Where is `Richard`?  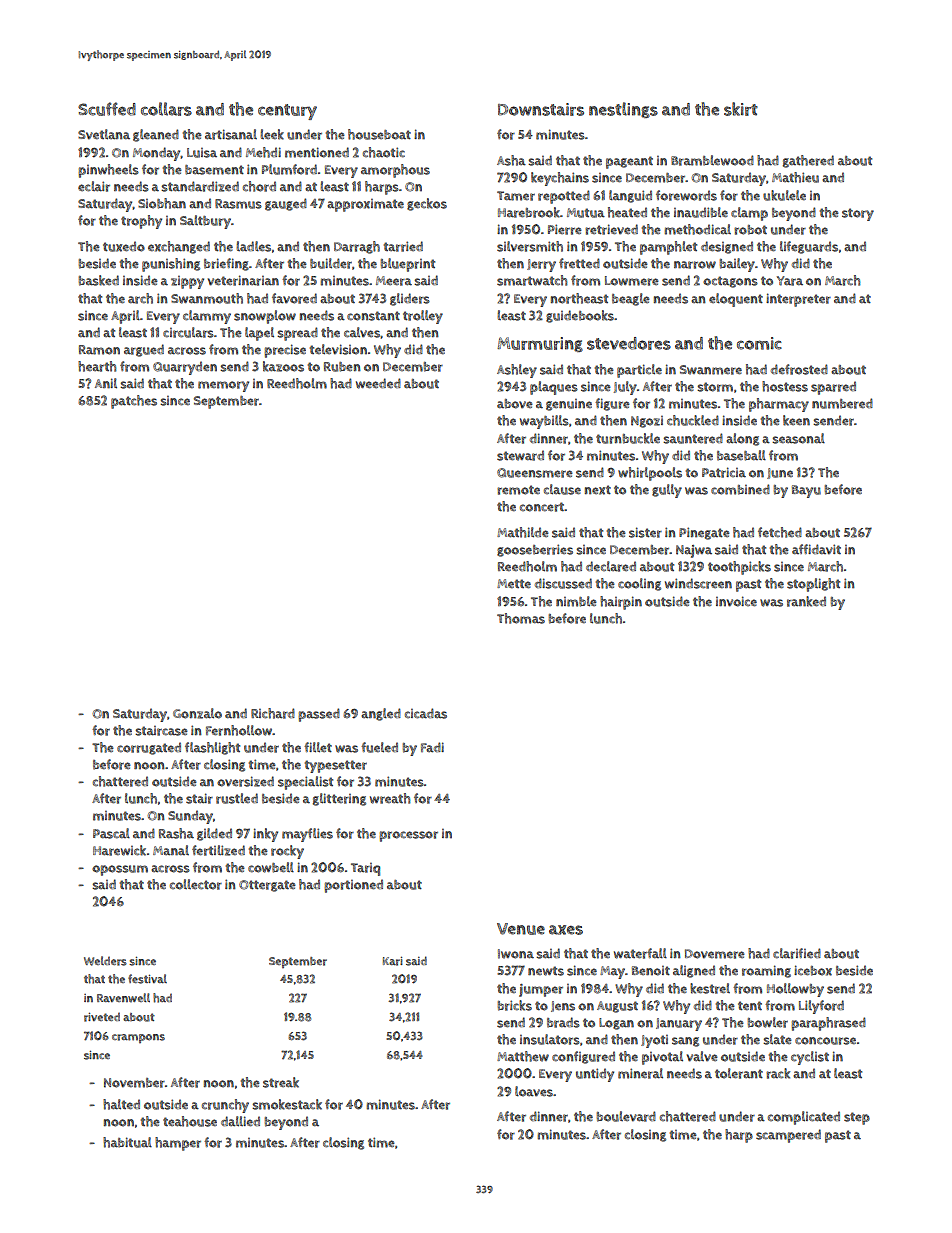
Richard is located at coordinates (273, 713).
